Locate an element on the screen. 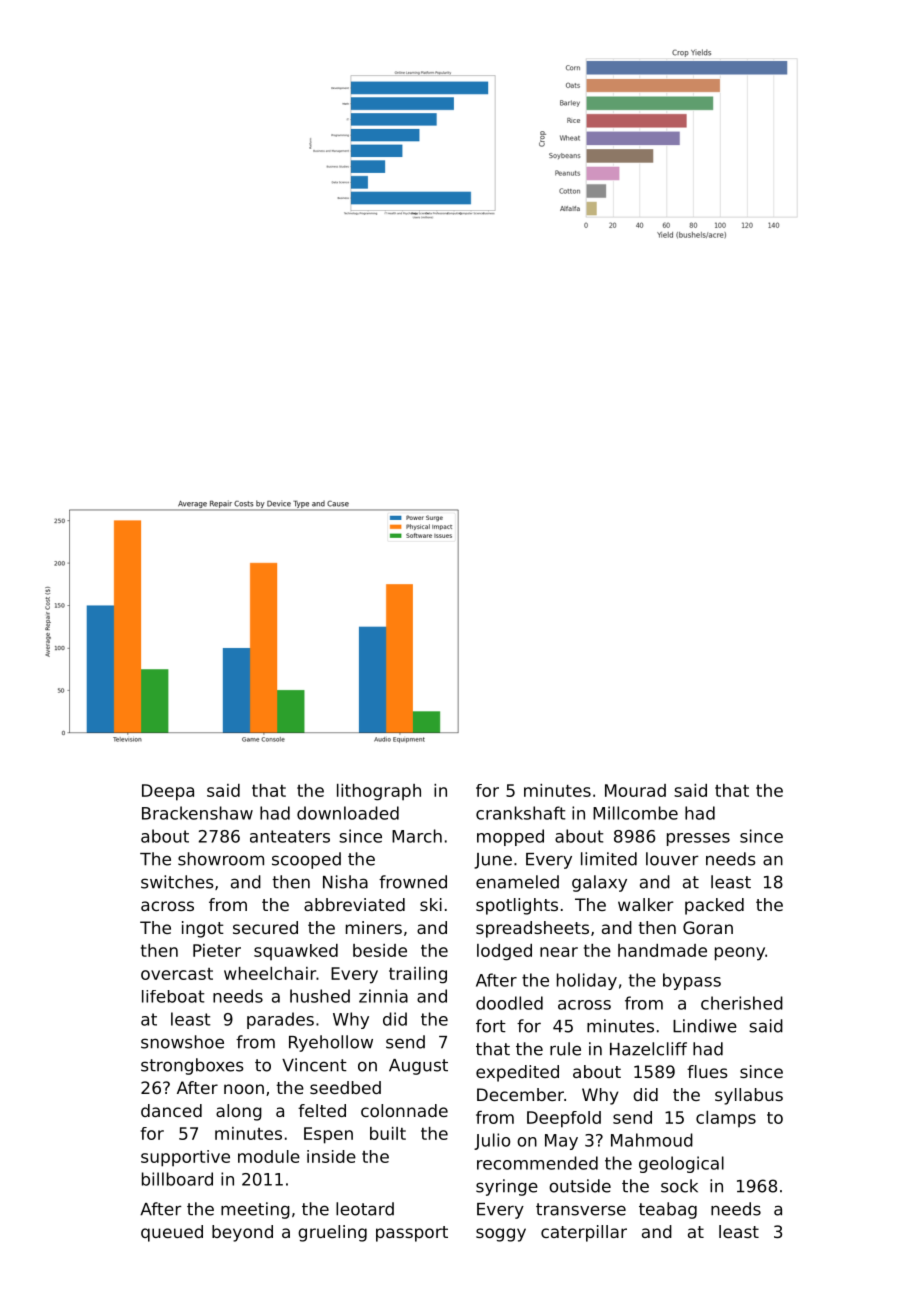 The image size is (924, 1311). Mourad is located at coordinates (635, 790).
